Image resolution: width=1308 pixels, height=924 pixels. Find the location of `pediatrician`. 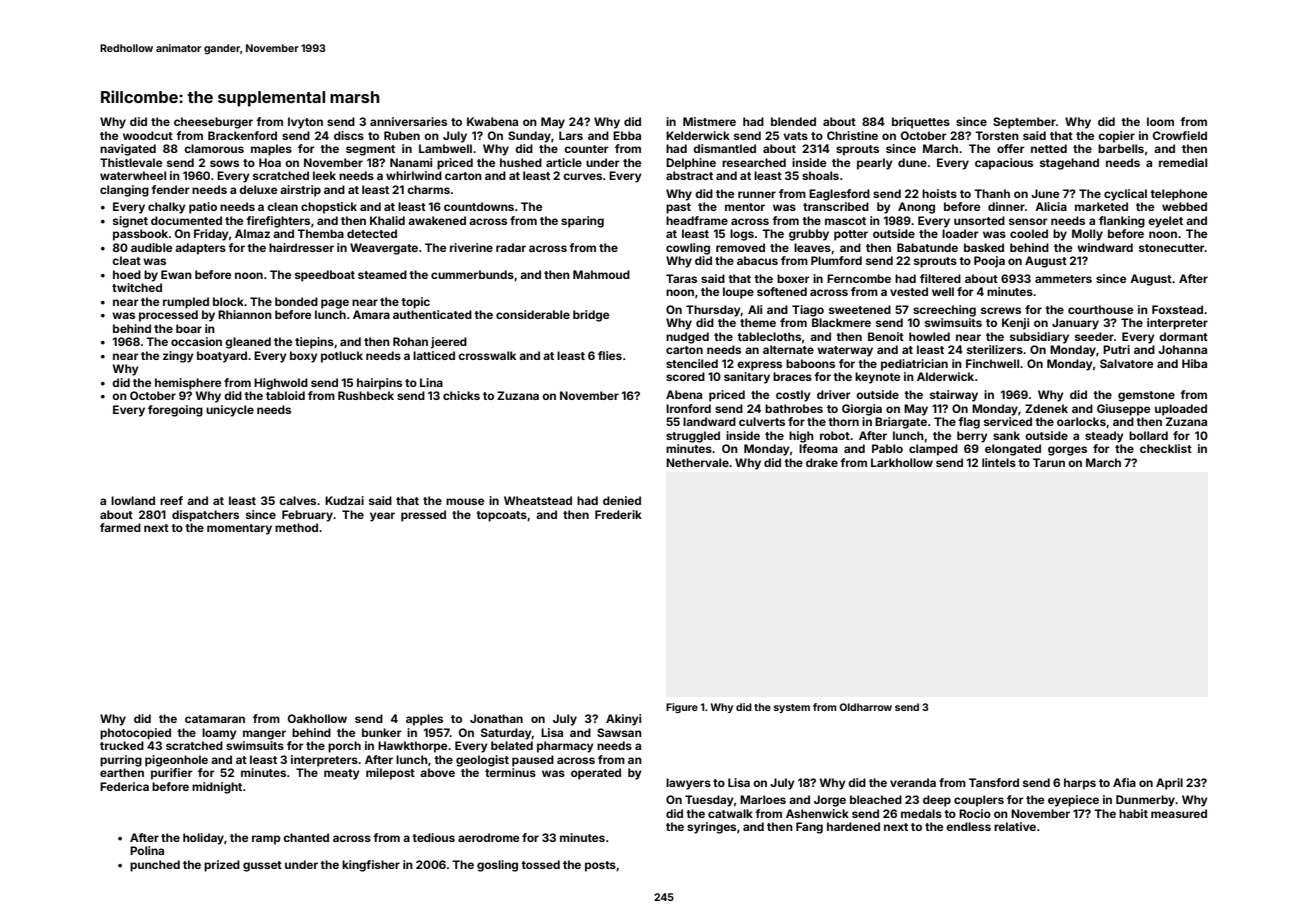

pediatrician is located at coordinates (914, 365).
